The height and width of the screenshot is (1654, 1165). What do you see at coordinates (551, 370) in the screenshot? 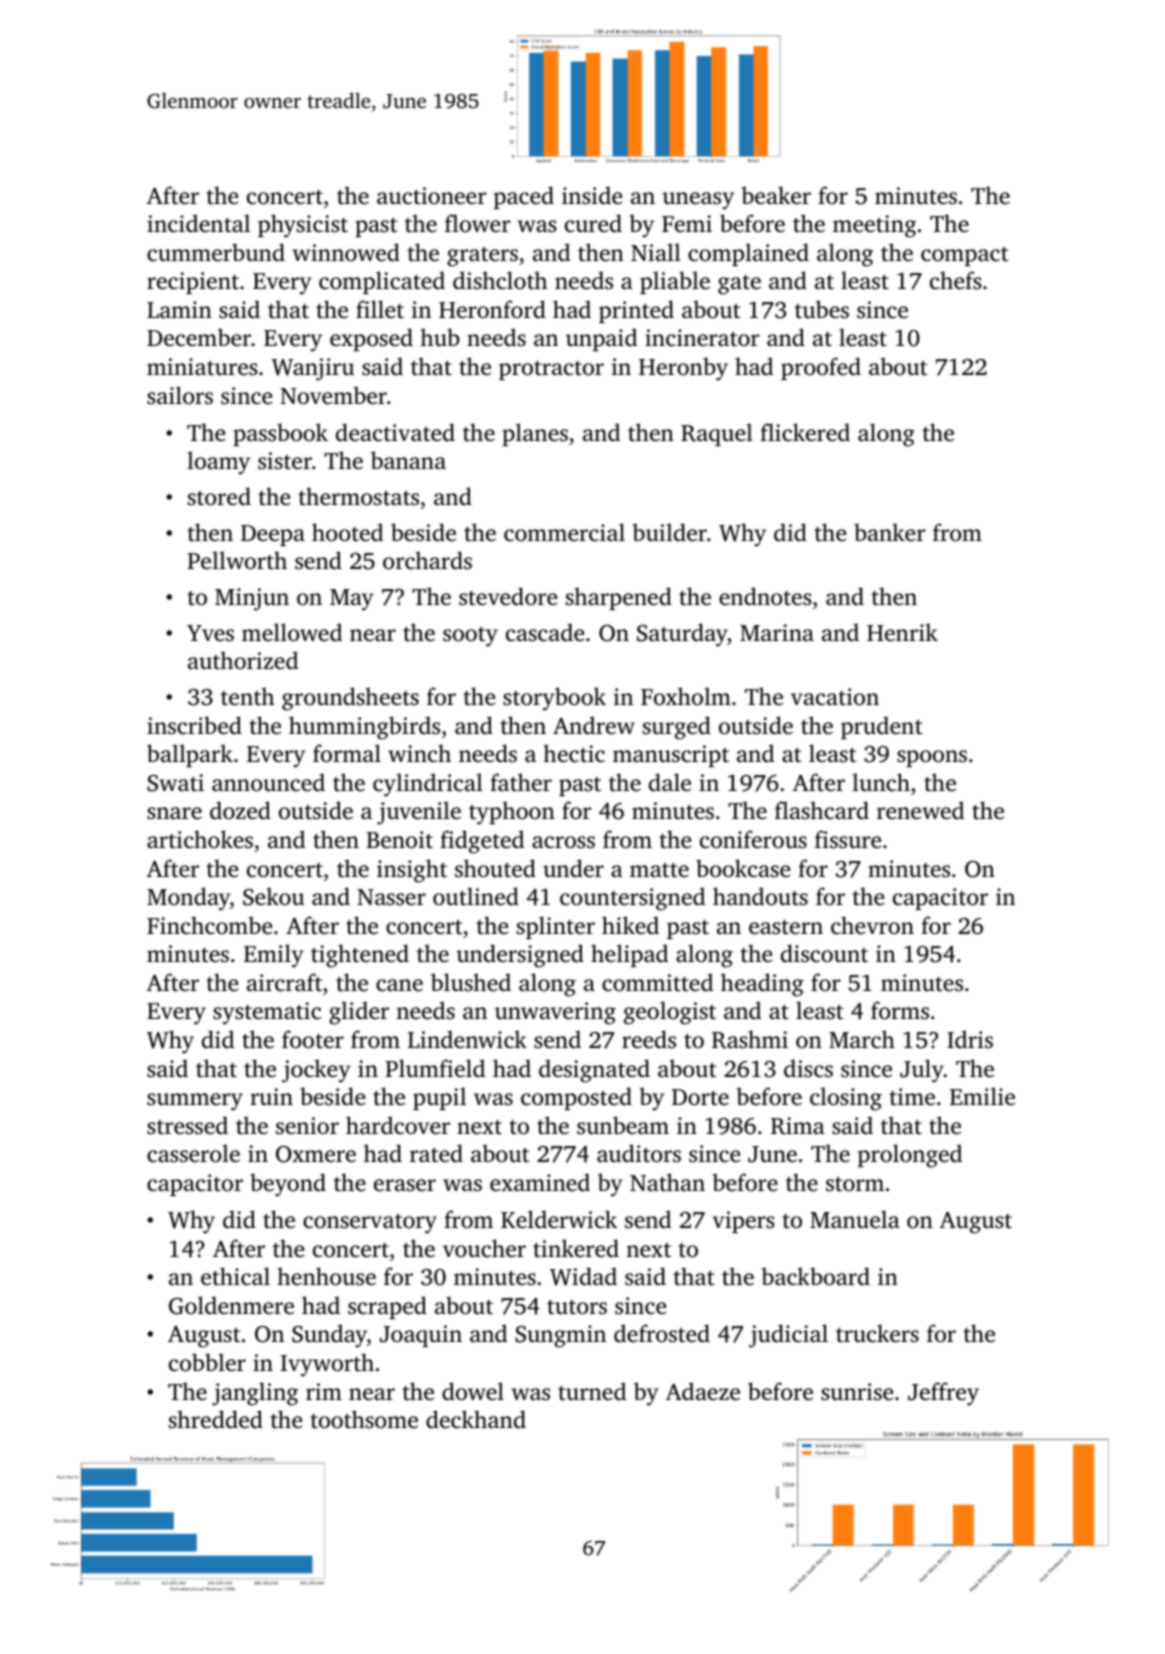
I see `protractor` at bounding box center [551, 370].
